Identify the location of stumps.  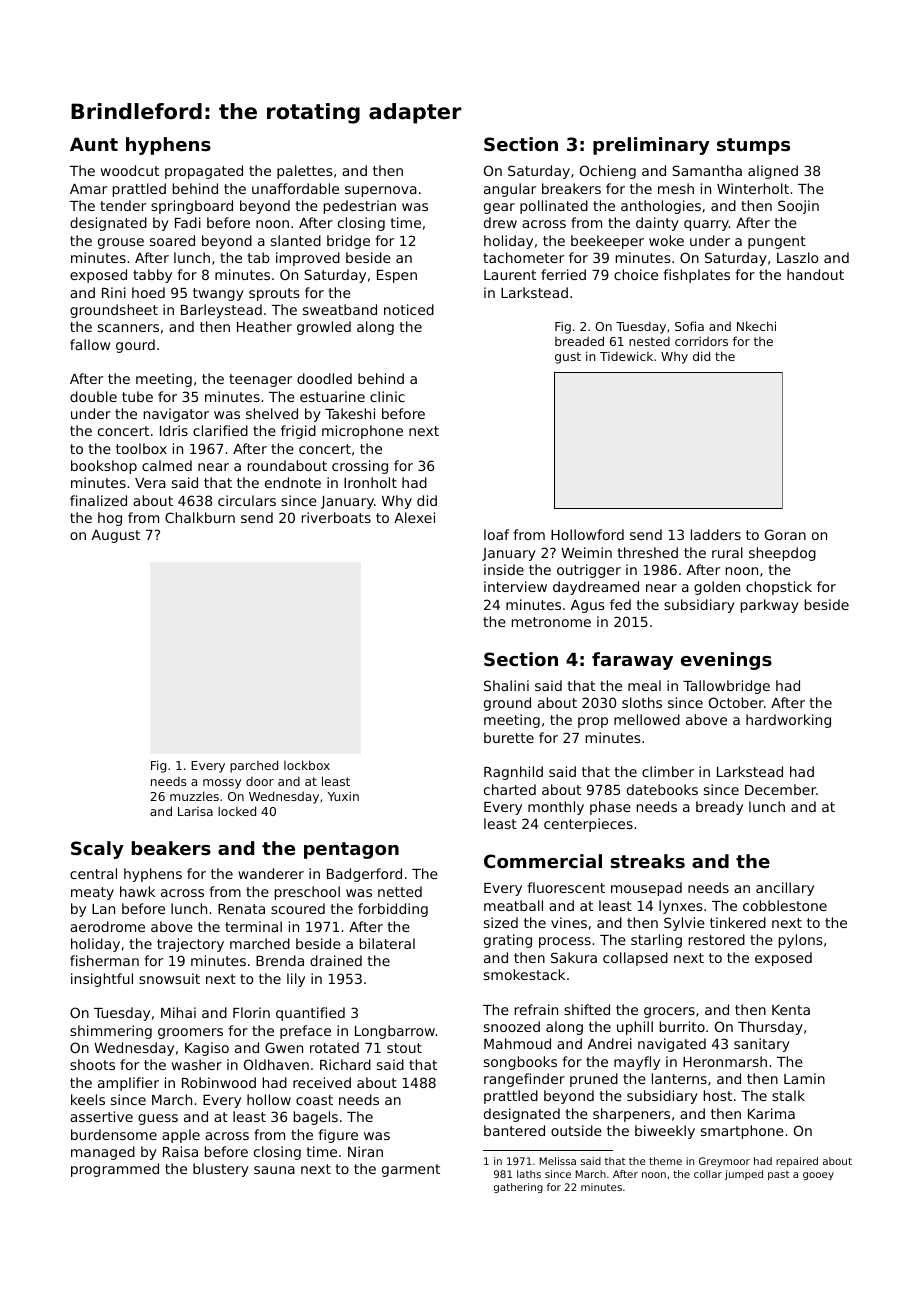
(753, 146).
